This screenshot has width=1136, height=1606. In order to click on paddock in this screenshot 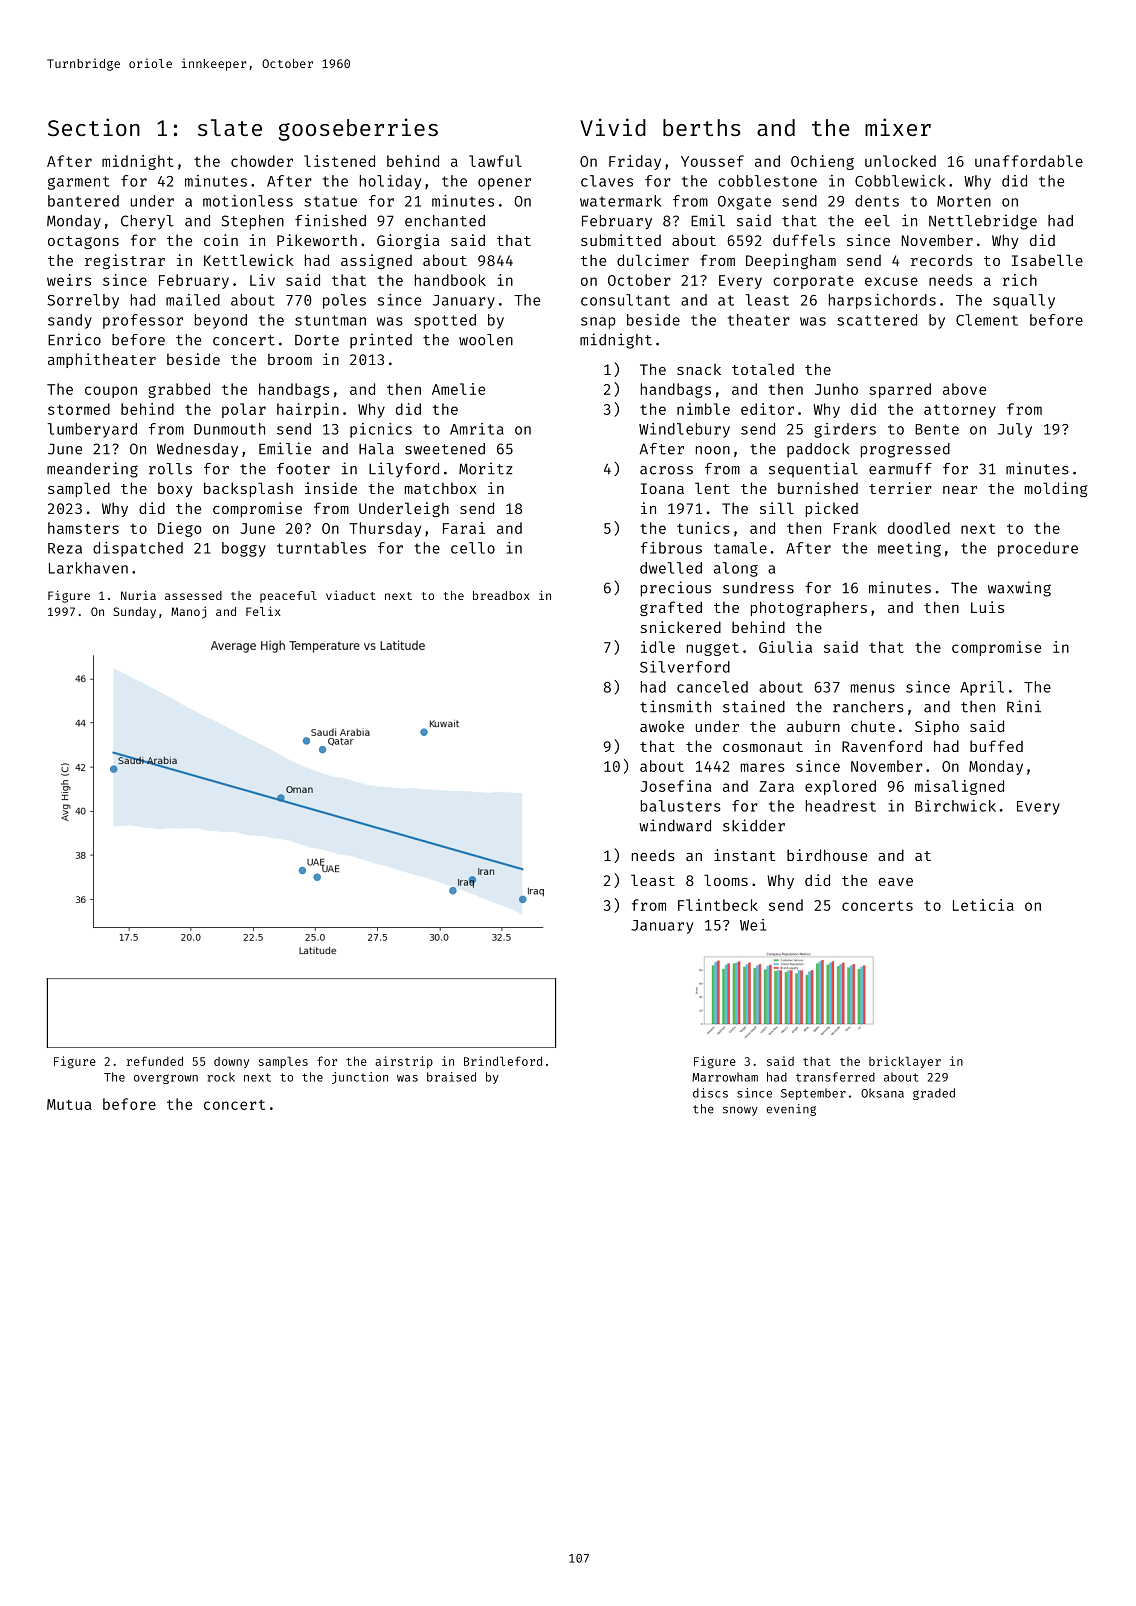, I will do `click(818, 450)`.
